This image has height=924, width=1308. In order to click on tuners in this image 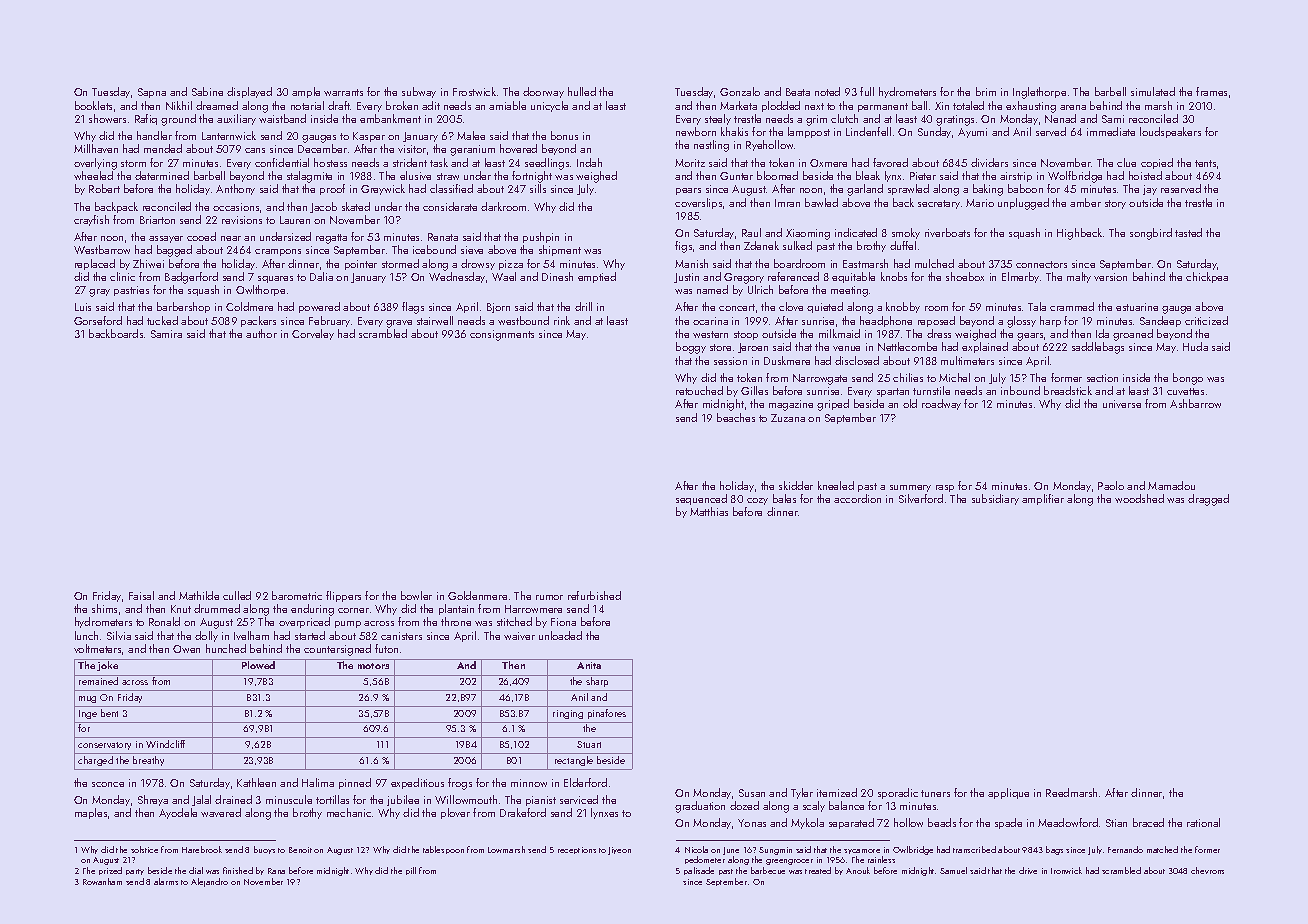, I will do `click(935, 793)`.
